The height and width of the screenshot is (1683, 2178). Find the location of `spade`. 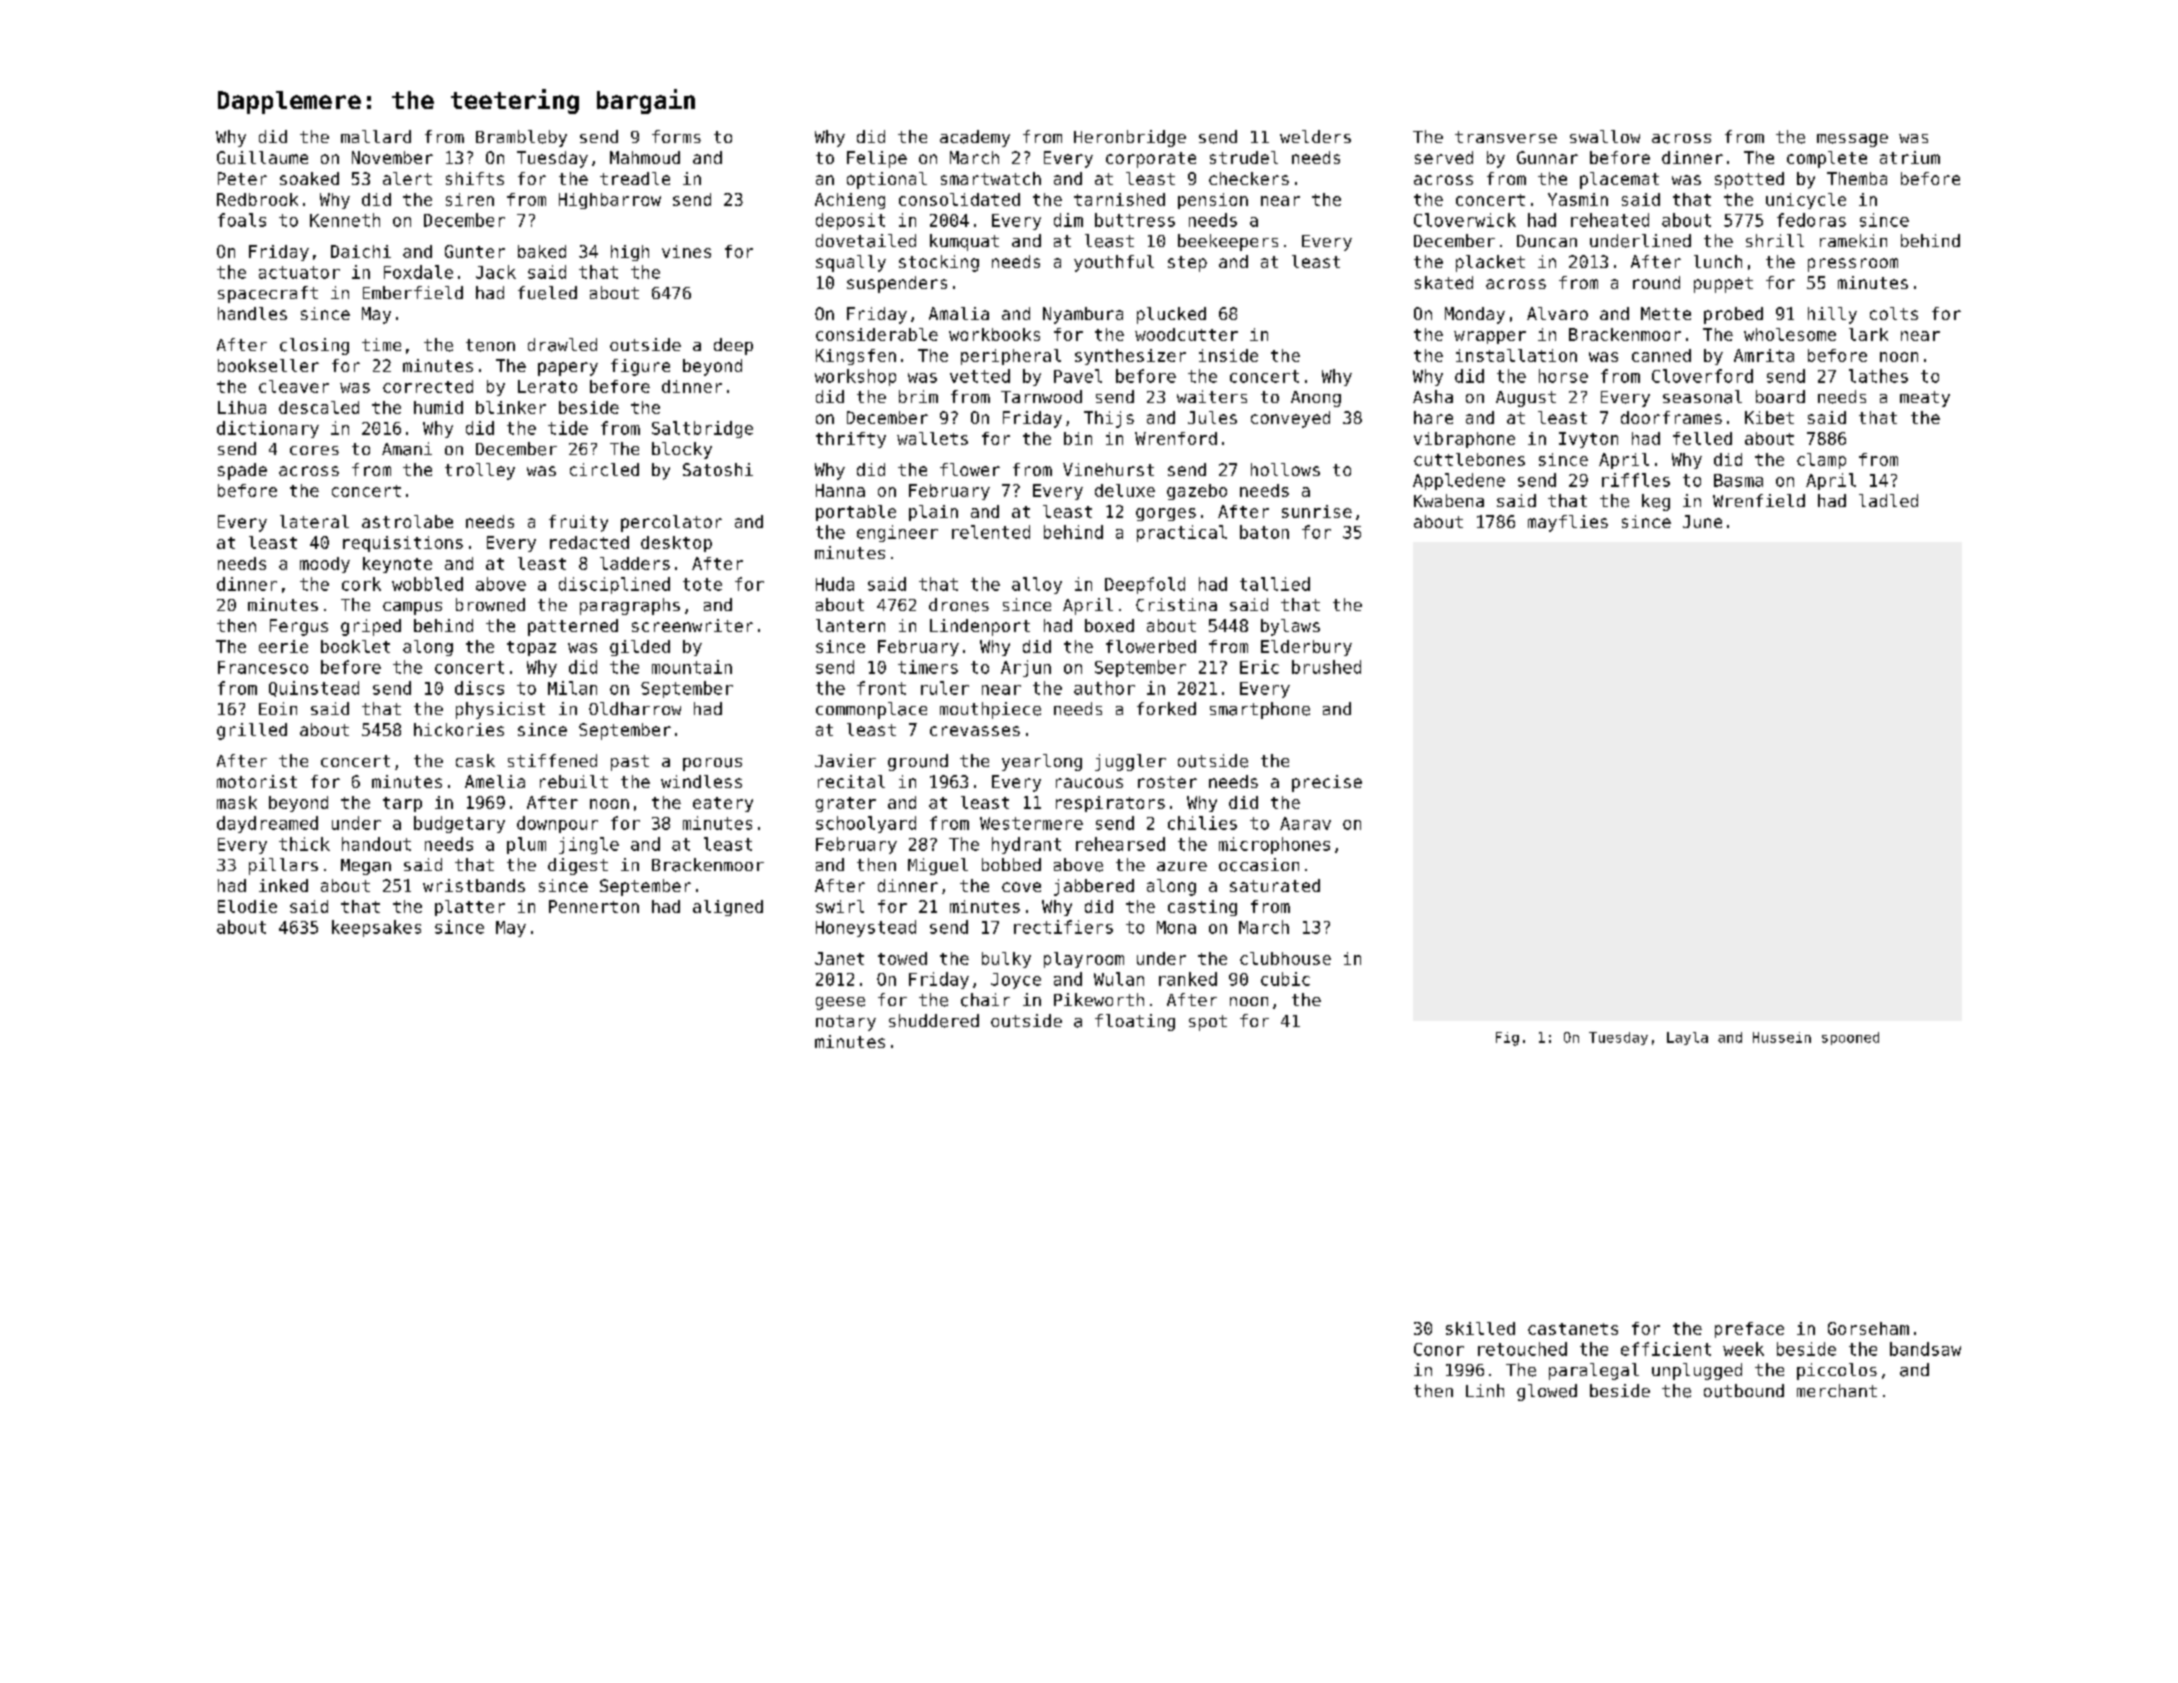

spade is located at coordinates (242, 471).
